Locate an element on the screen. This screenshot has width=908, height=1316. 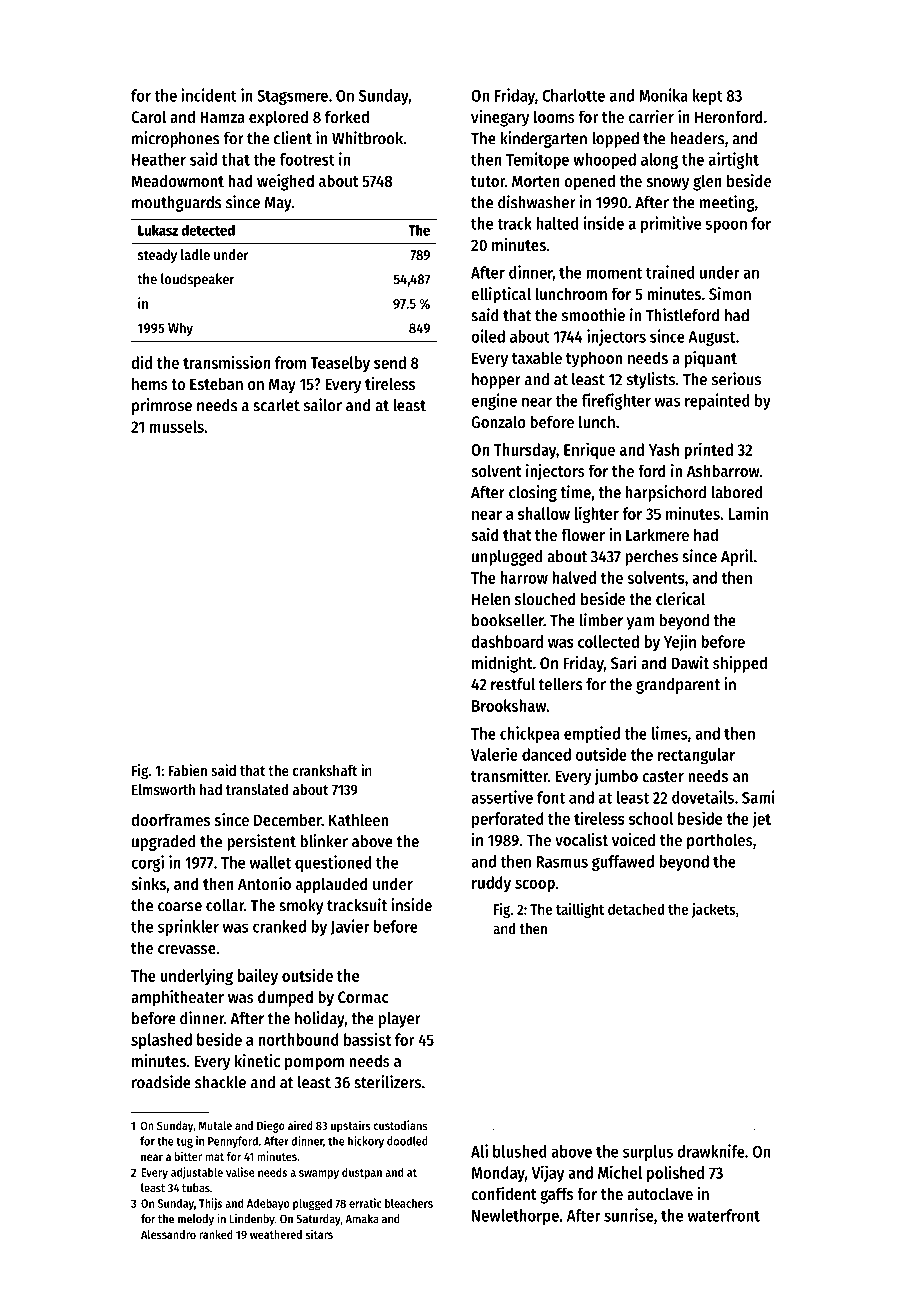
incident is located at coordinates (209, 95).
